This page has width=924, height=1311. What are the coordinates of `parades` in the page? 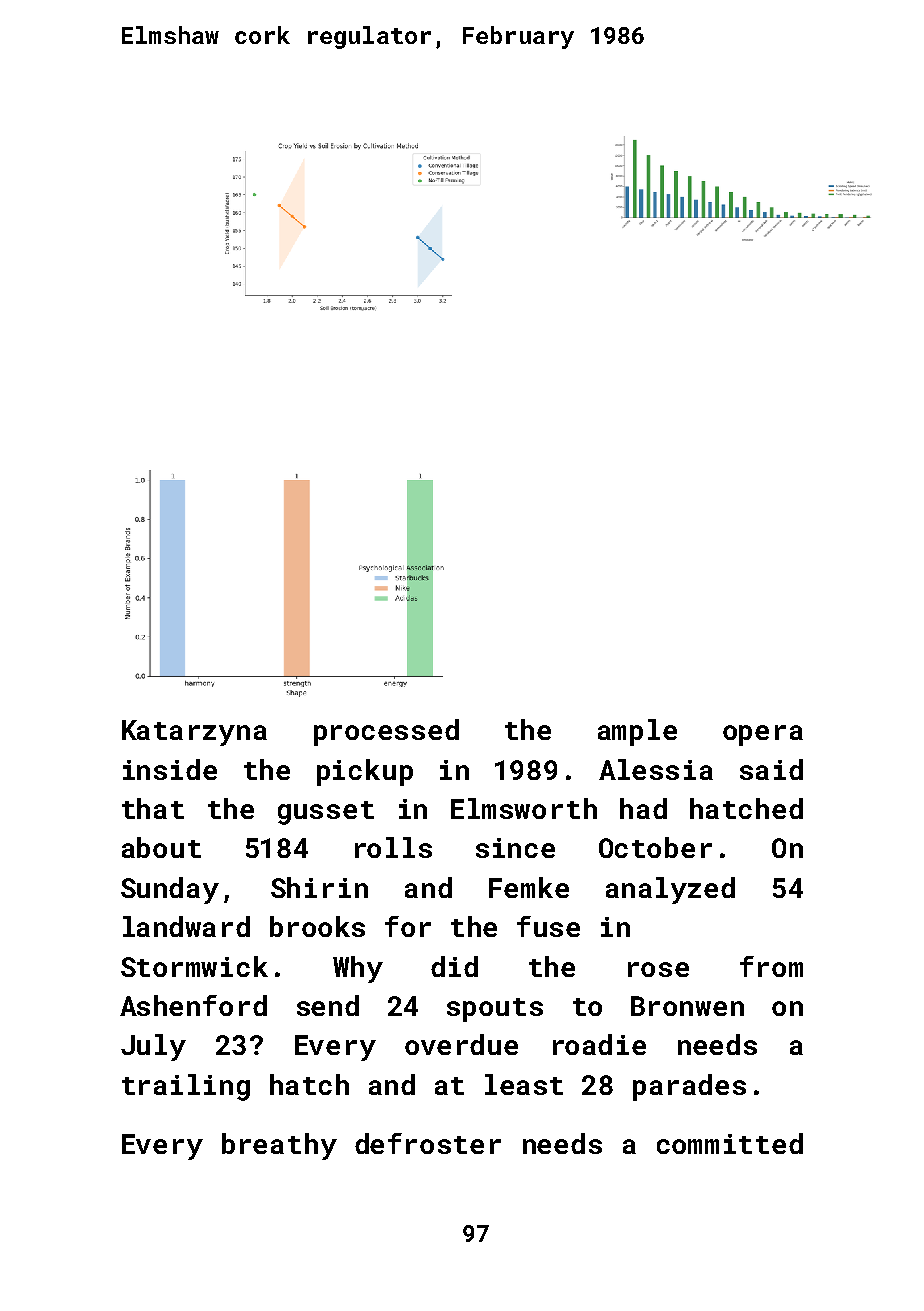 It's located at (689, 1087).
